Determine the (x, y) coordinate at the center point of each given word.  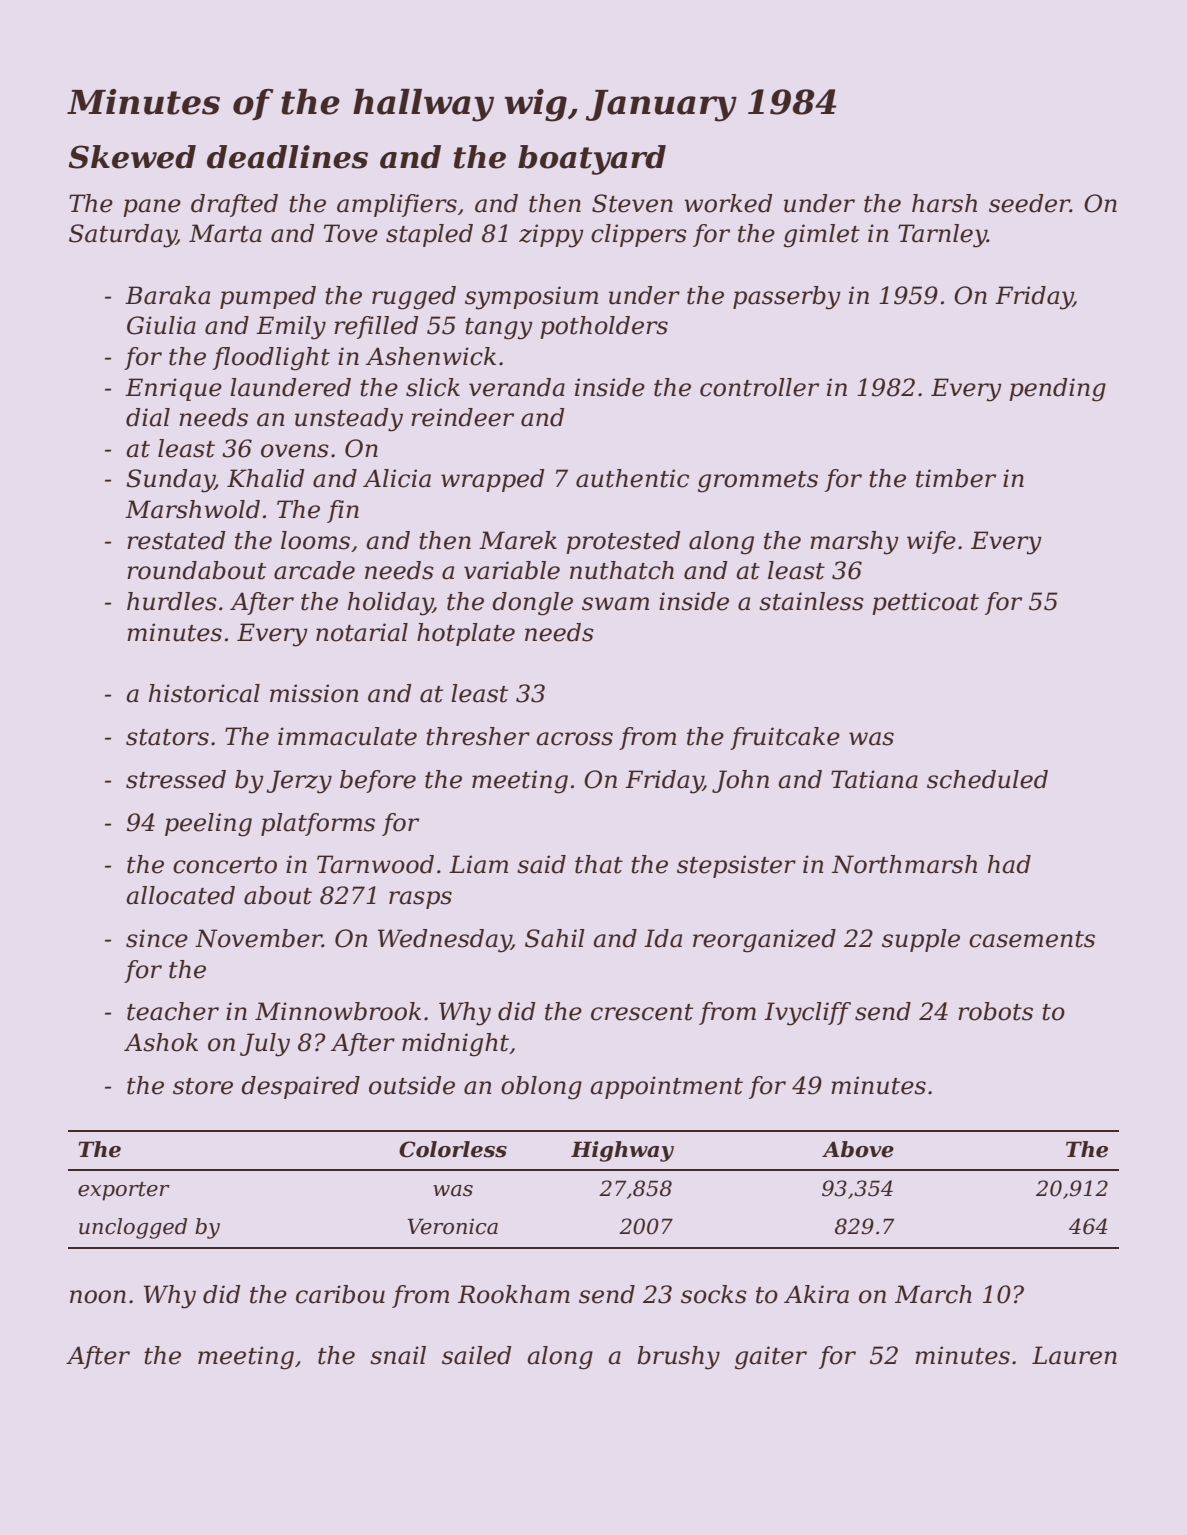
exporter (124, 1191)
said (541, 864)
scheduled (987, 779)
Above (858, 1149)
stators (167, 737)
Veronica (453, 1226)
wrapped (492, 480)
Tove (351, 233)
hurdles (172, 601)
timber (956, 478)
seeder (1029, 203)
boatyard (592, 160)
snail (398, 1355)
